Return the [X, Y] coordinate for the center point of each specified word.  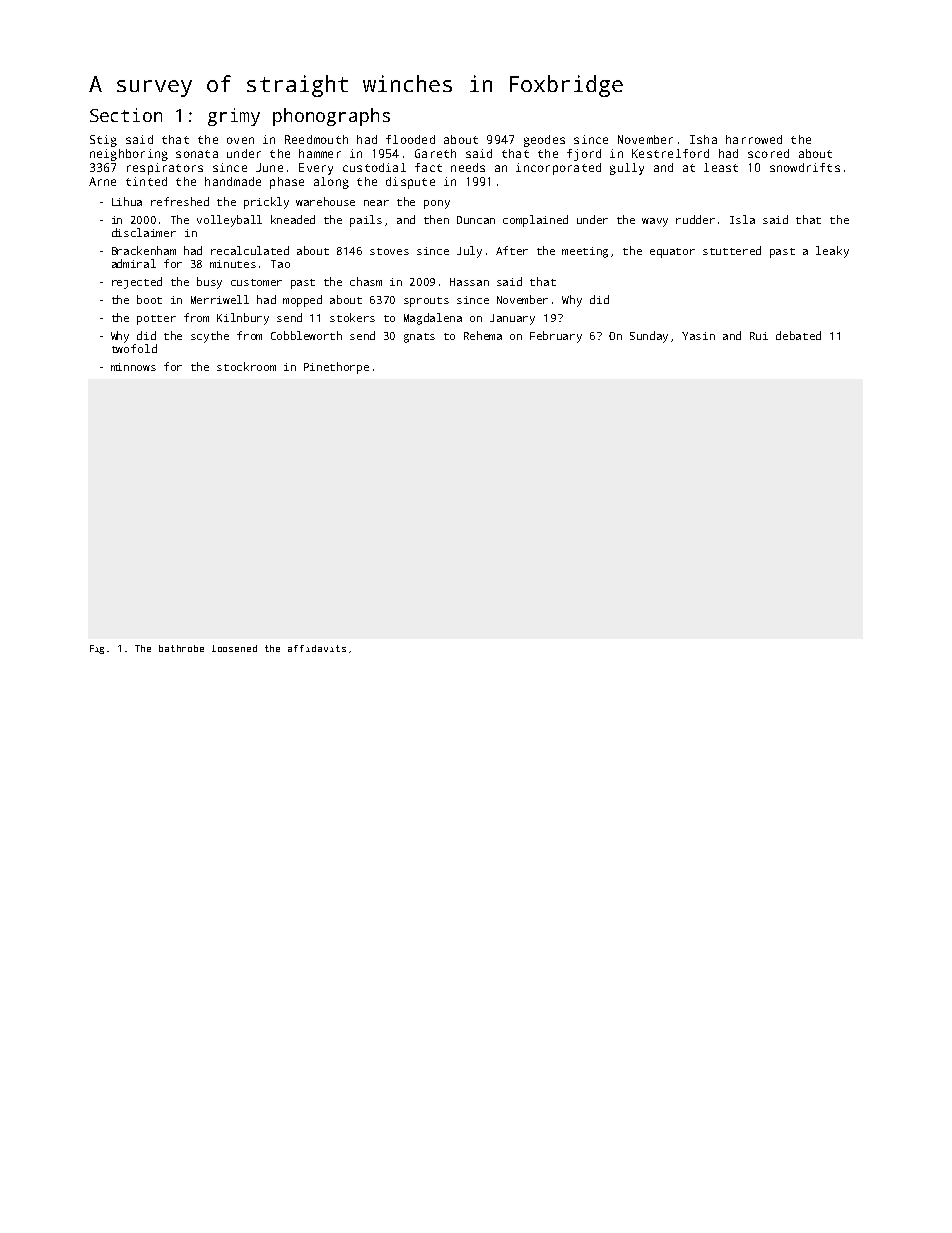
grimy [234, 117]
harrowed [754, 139]
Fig [97, 649]
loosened [234, 648]
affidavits [317, 648]
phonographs [331, 117]
